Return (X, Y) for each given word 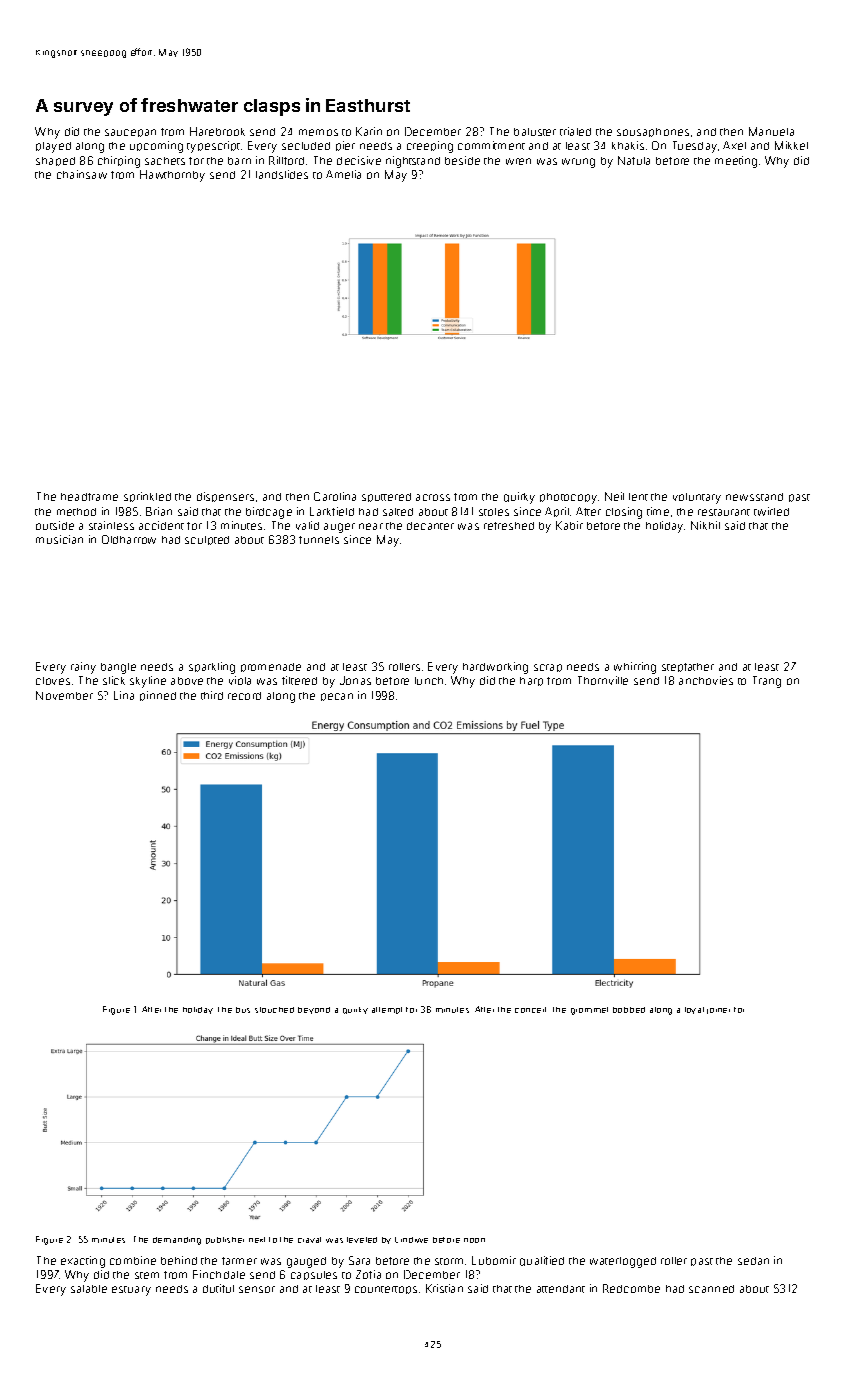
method (76, 512)
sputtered (386, 497)
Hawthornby (172, 176)
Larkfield (332, 511)
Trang (767, 682)
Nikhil (705, 525)
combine (133, 1260)
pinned (158, 696)
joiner (718, 1011)
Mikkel (791, 145)
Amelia (343, 174)
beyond (314, 1010)
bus (243, 1010)
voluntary (697, 498)
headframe (89, 497)
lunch (429, 681)
